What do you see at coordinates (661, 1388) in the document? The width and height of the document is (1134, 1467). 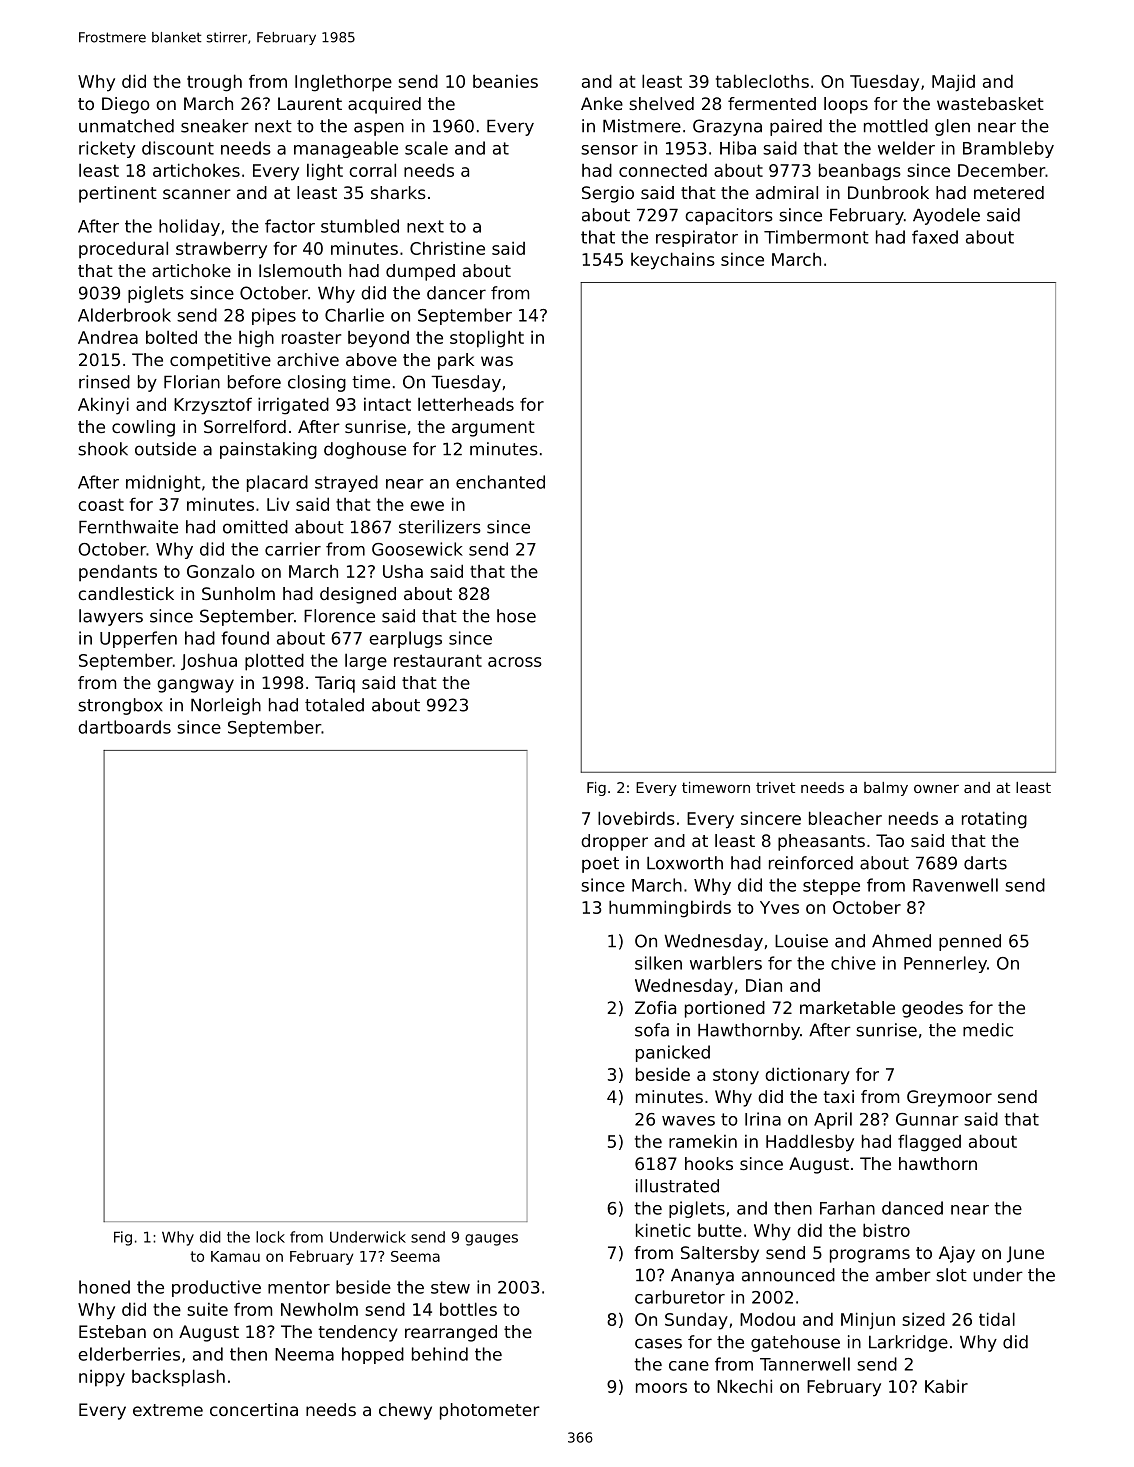 I see `moors` at bounding box center [661, 1388].
